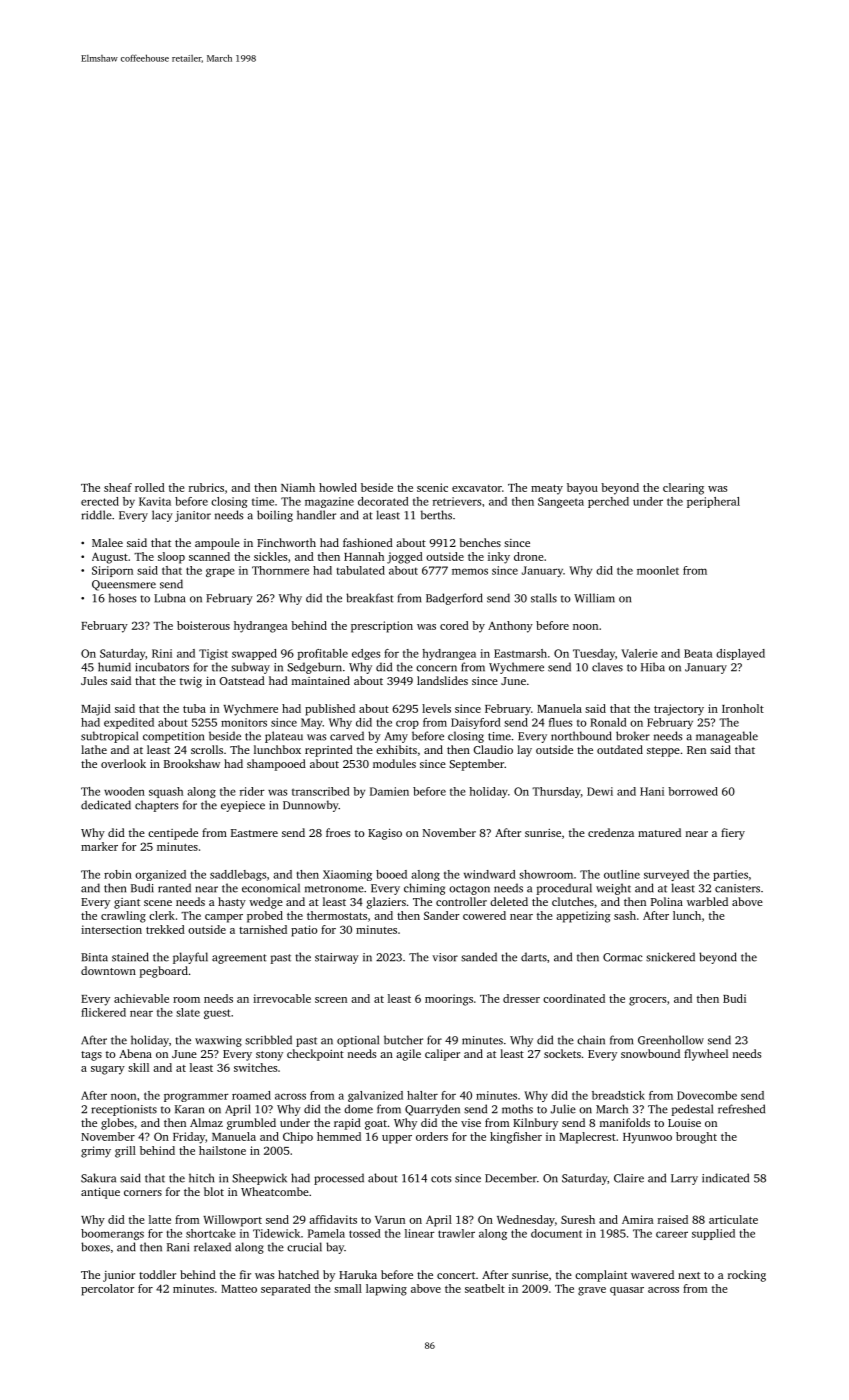 This screenshot has width=849, height=1400. What do you see at coordinates (743, 708) in the screenshot?
I see `Ironholt` at bounding box center [743, 708].
